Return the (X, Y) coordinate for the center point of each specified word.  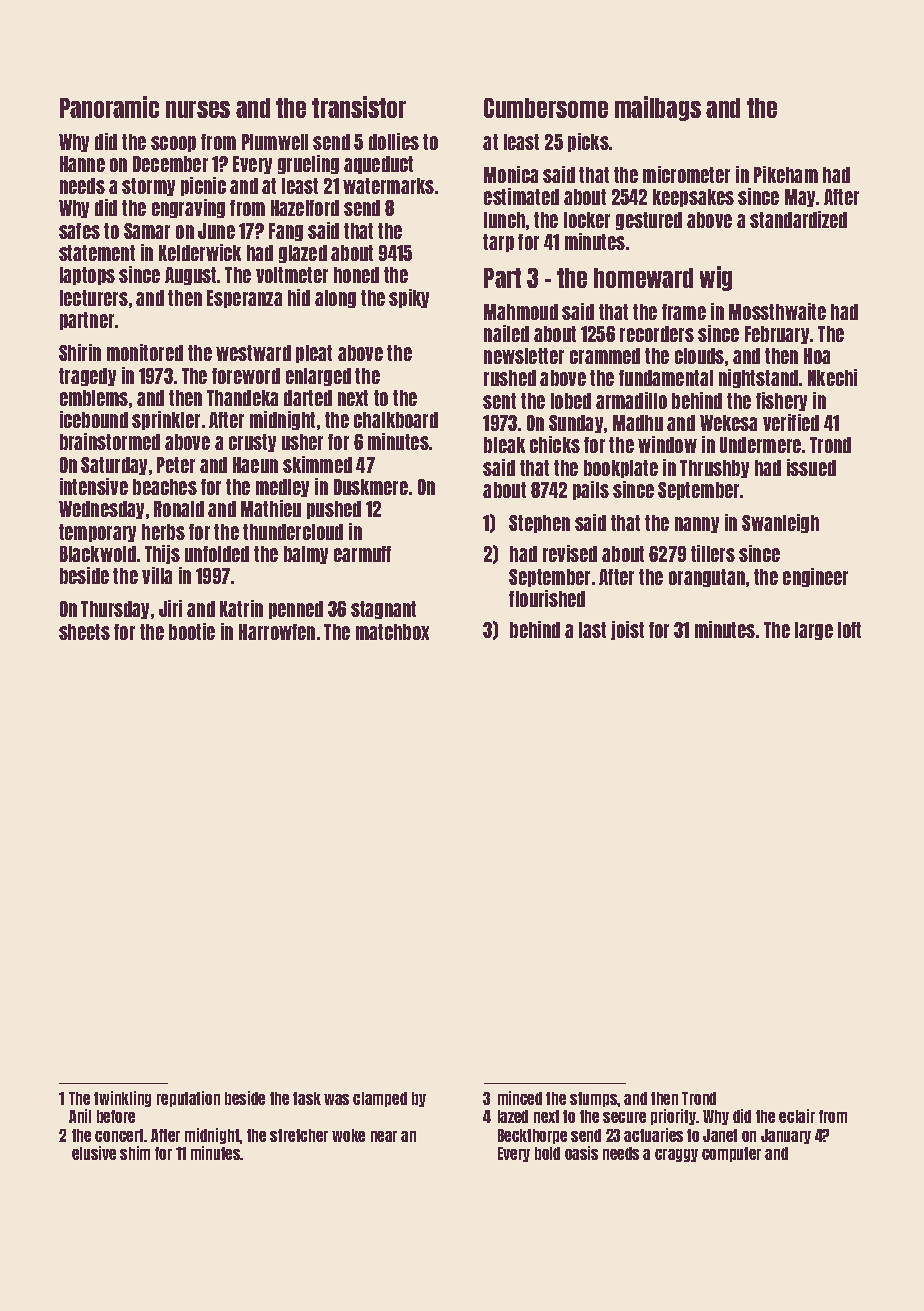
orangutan (707, 578)
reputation (188, 1099)
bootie (192, 631)
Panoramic (109, 107)
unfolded (217, 554)
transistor (359, 107)
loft (849, 630)
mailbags (658, 108)
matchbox (392, 632)
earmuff (362, 554)
